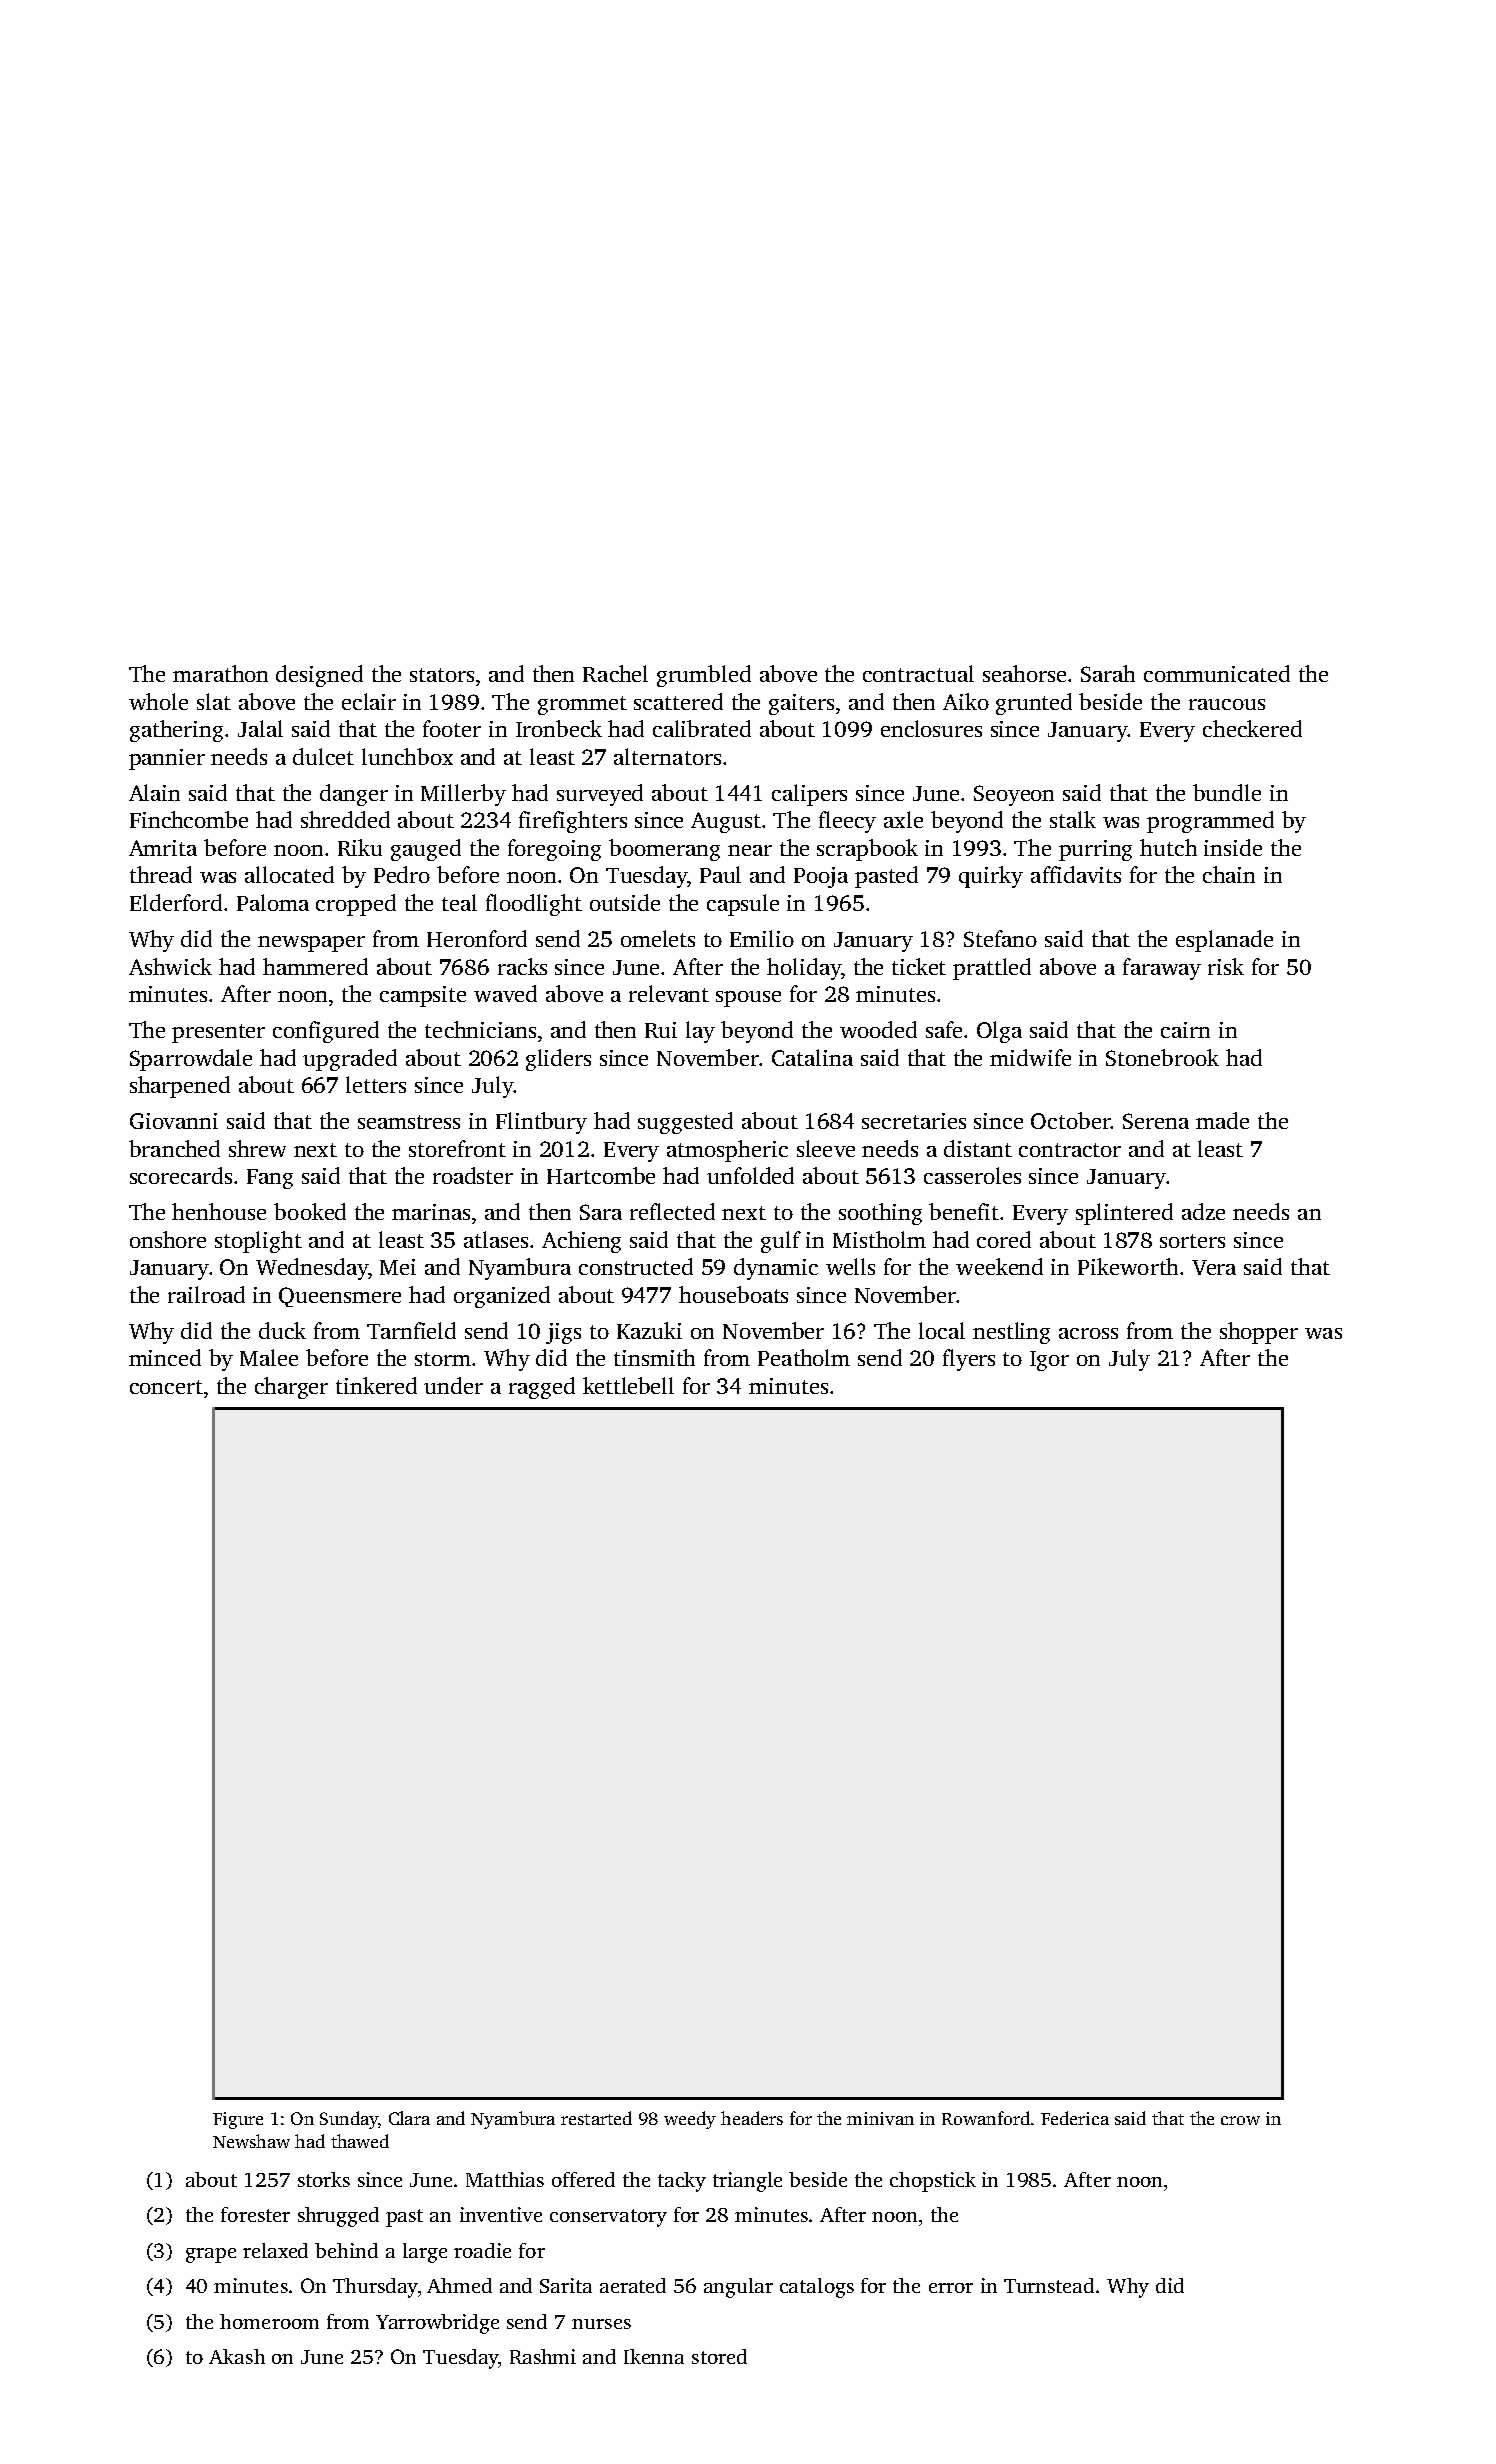 This page has width=1496, height=2464. Describe the element at coordinates (1227, 704) in the page. I see `raucous` at that location.
